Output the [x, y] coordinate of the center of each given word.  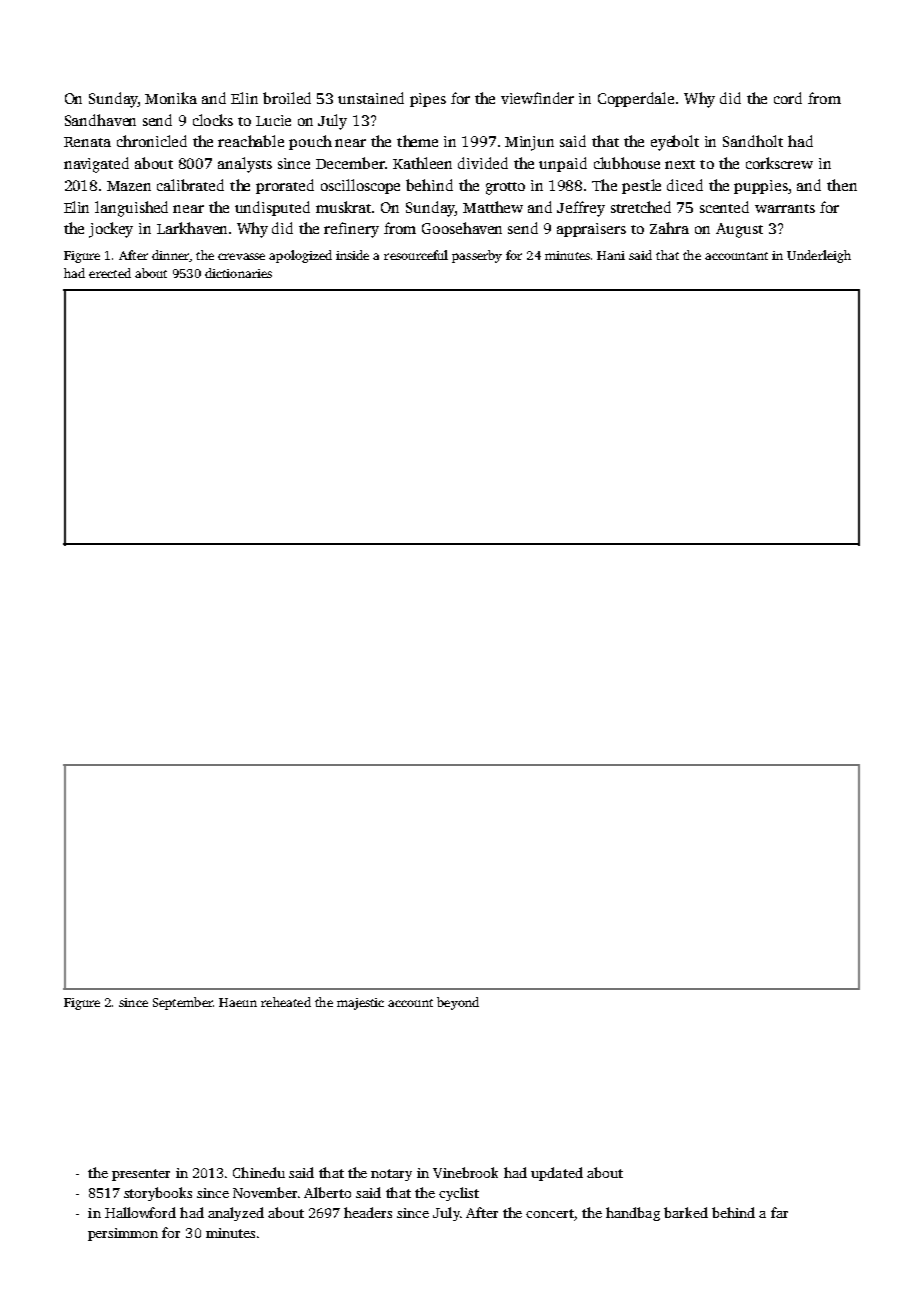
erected [110, 273]
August [739, 230]
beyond [458, 1003]
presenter [141, 1175]
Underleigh [819, 256]
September [183, 1003]
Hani [611, 255]
